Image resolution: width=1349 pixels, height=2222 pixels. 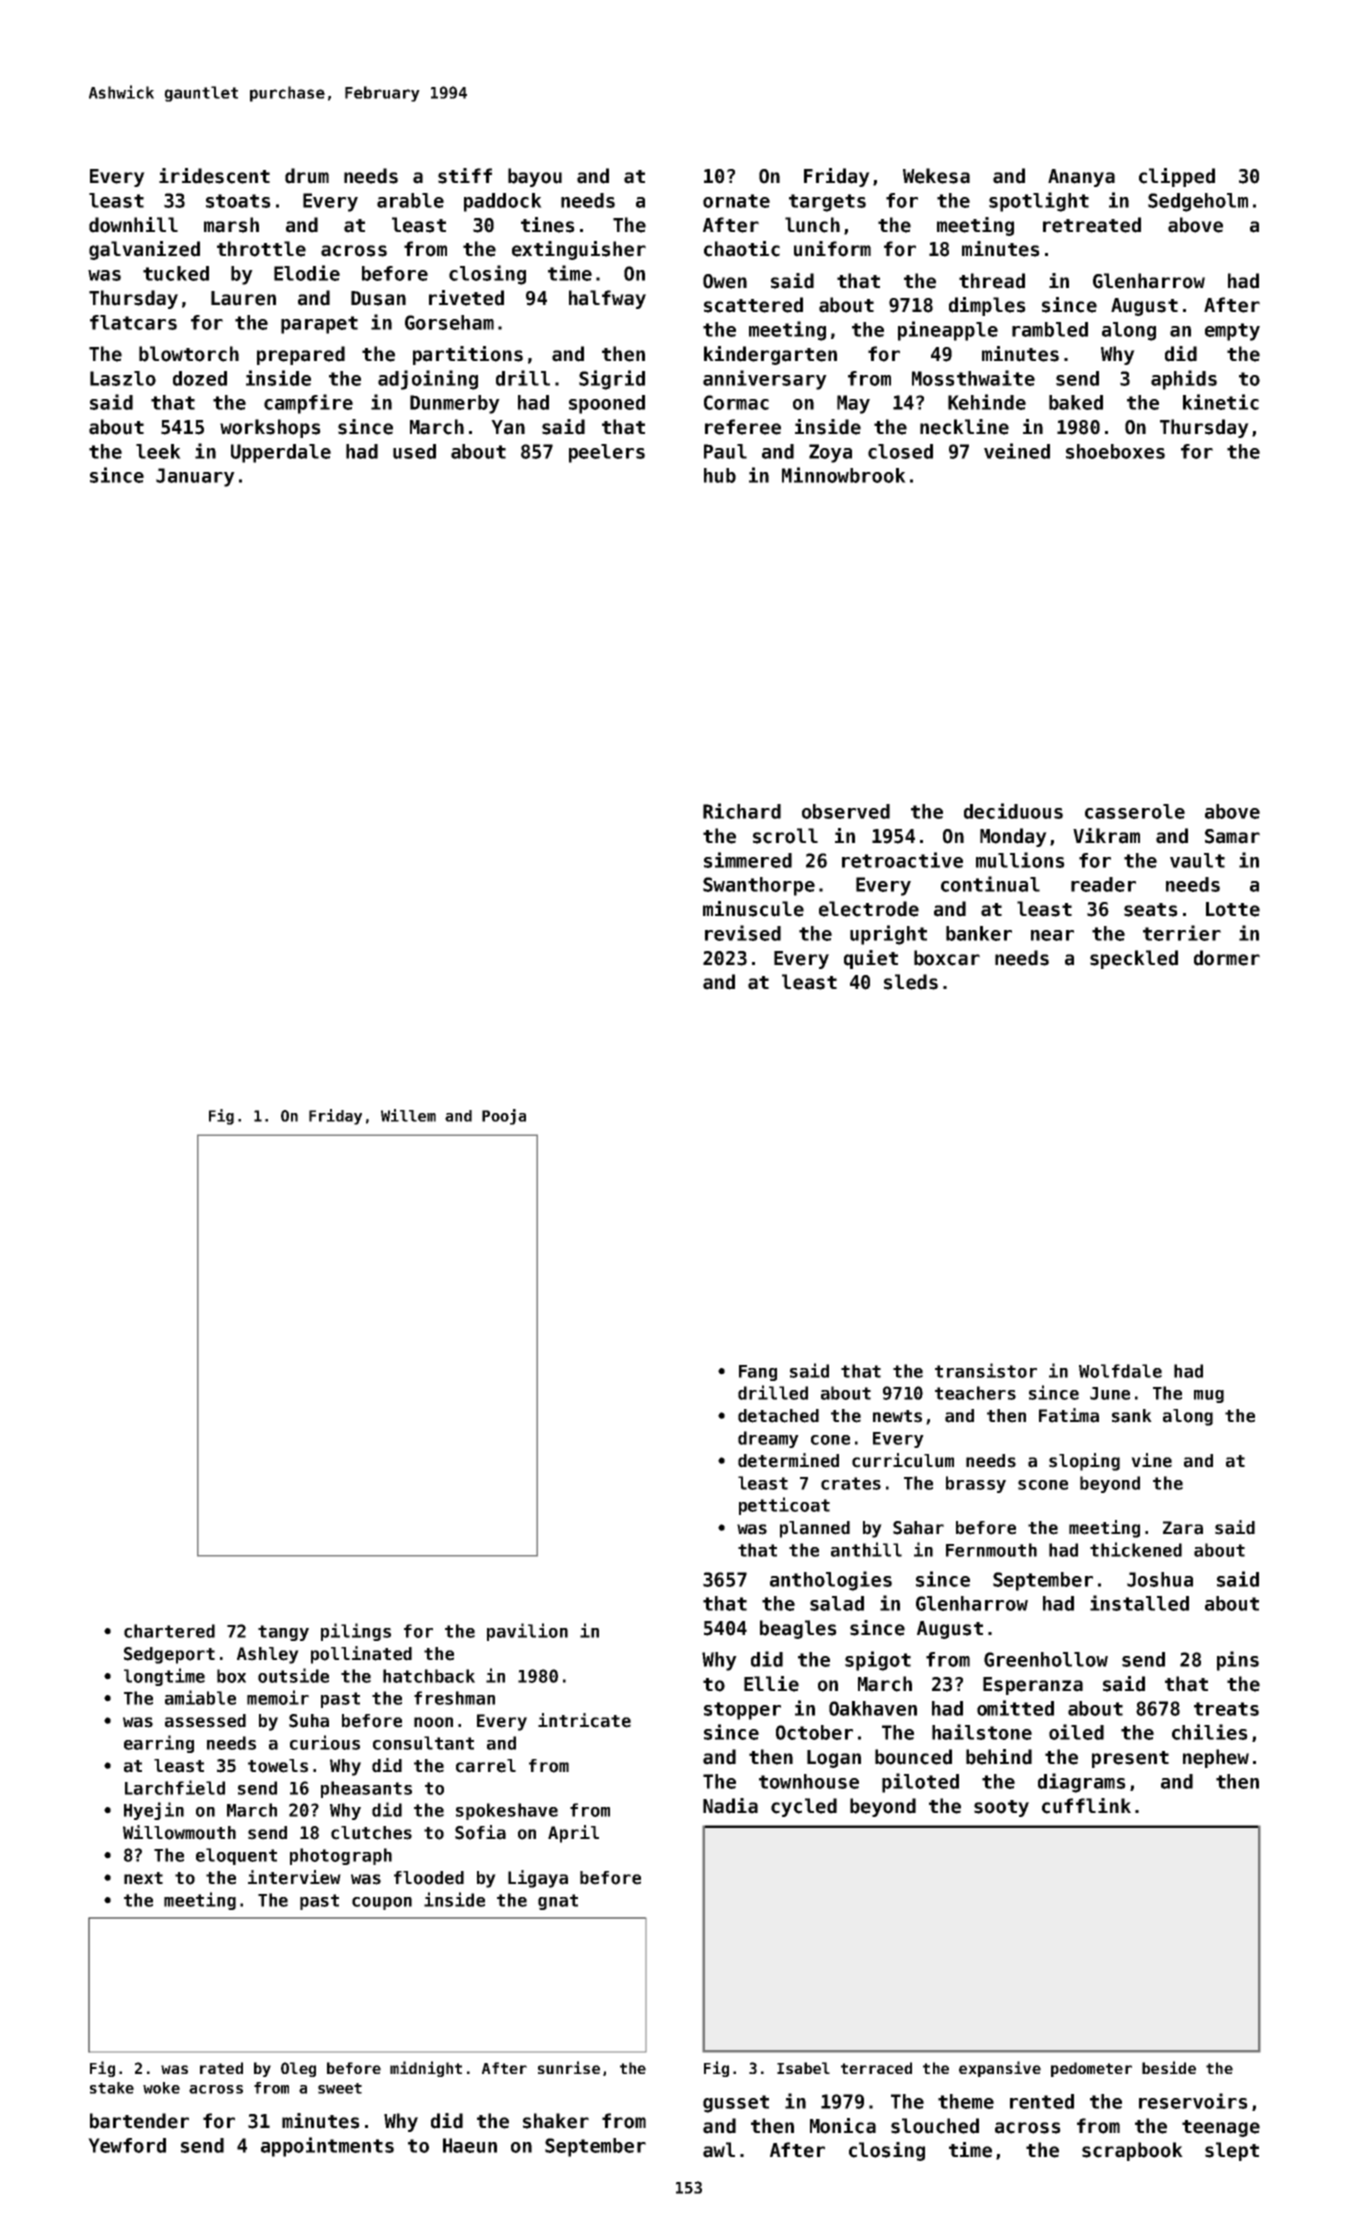 I want to click on Fang, so click(x=758, y=1373).
